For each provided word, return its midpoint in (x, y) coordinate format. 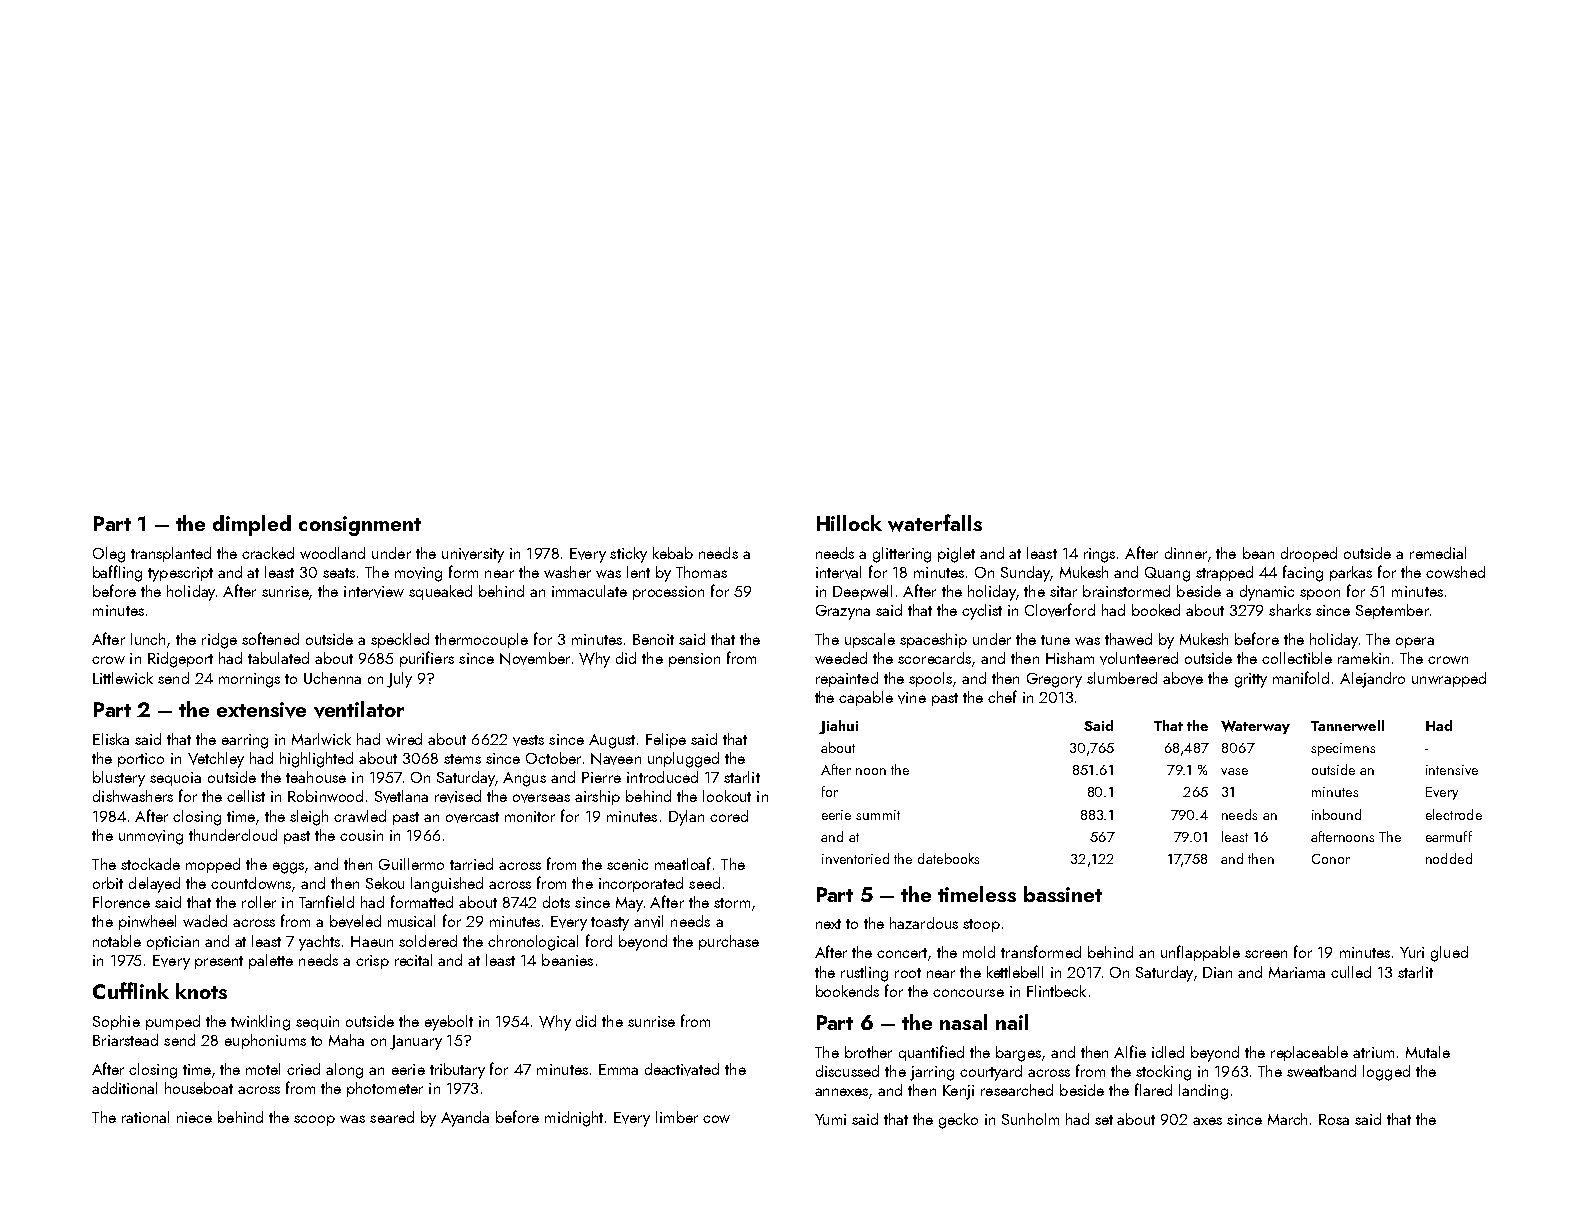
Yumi (830, 1119)
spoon (1320, 594)
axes (1207, 1121)
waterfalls (935, 523)
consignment (360, 526)
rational (145, 1117)
